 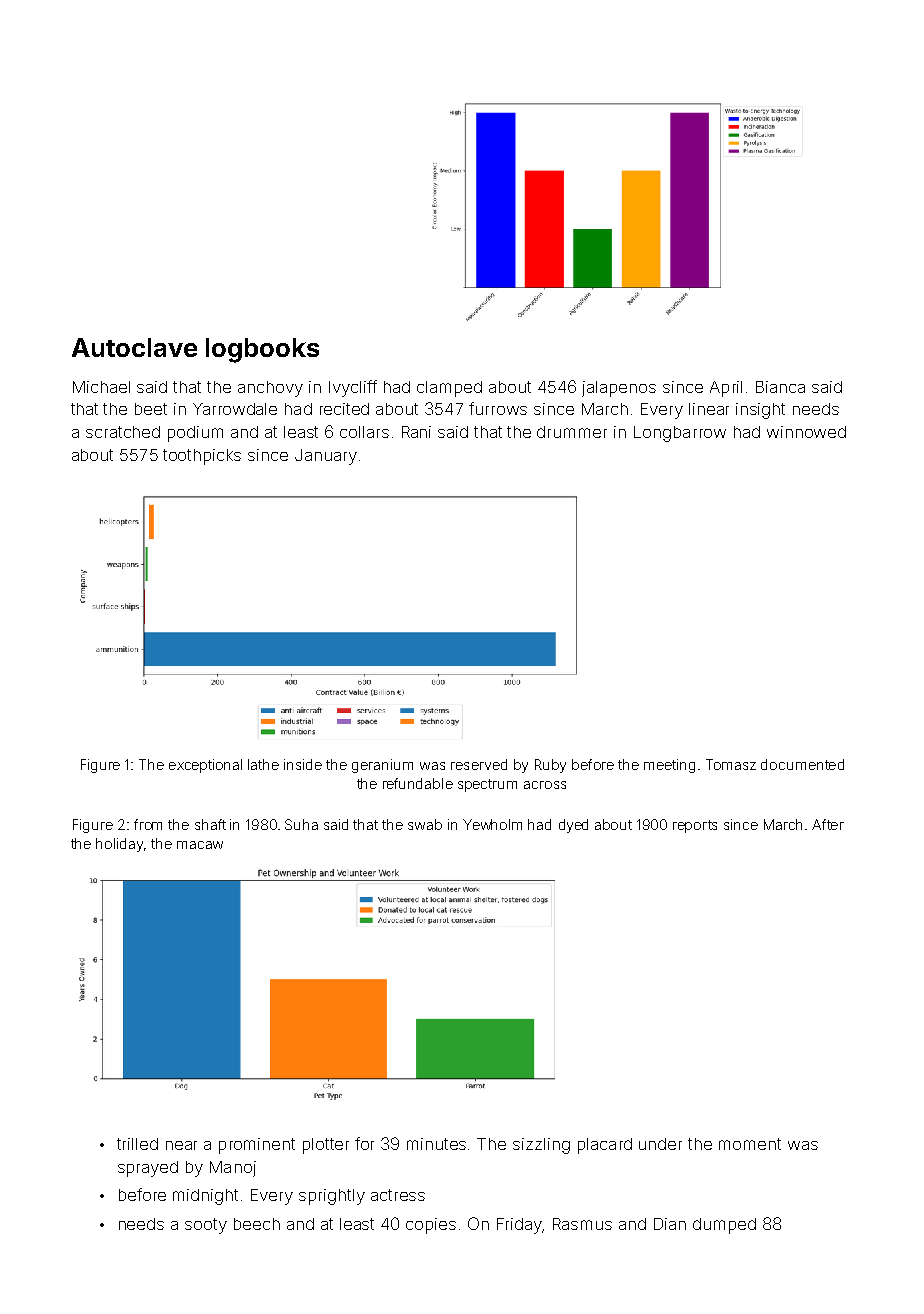 I want to click on exceptional, so click(x=205, y=766).
